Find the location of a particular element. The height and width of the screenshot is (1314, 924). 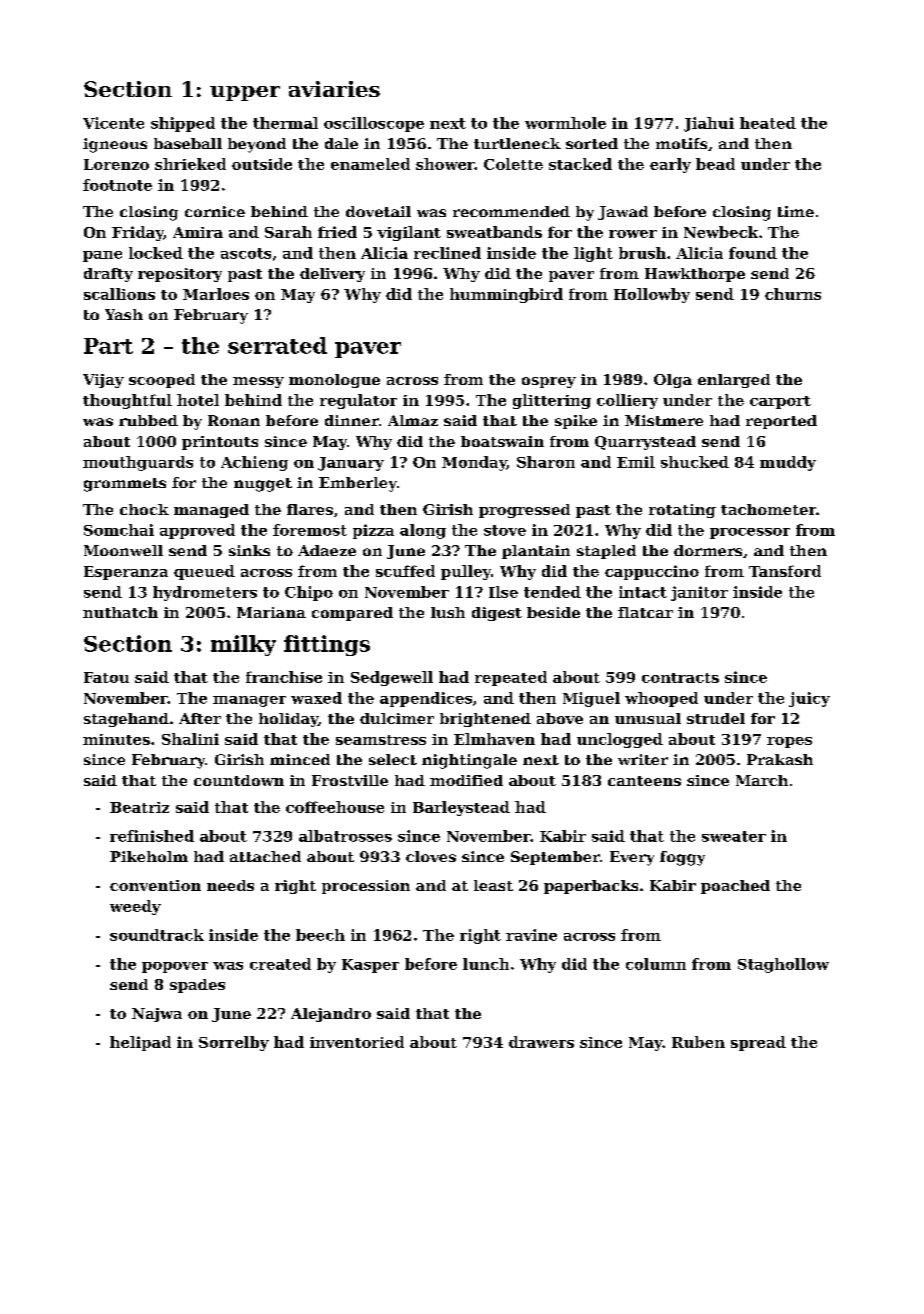

turtleneck is located at coordinates (517, 143).
